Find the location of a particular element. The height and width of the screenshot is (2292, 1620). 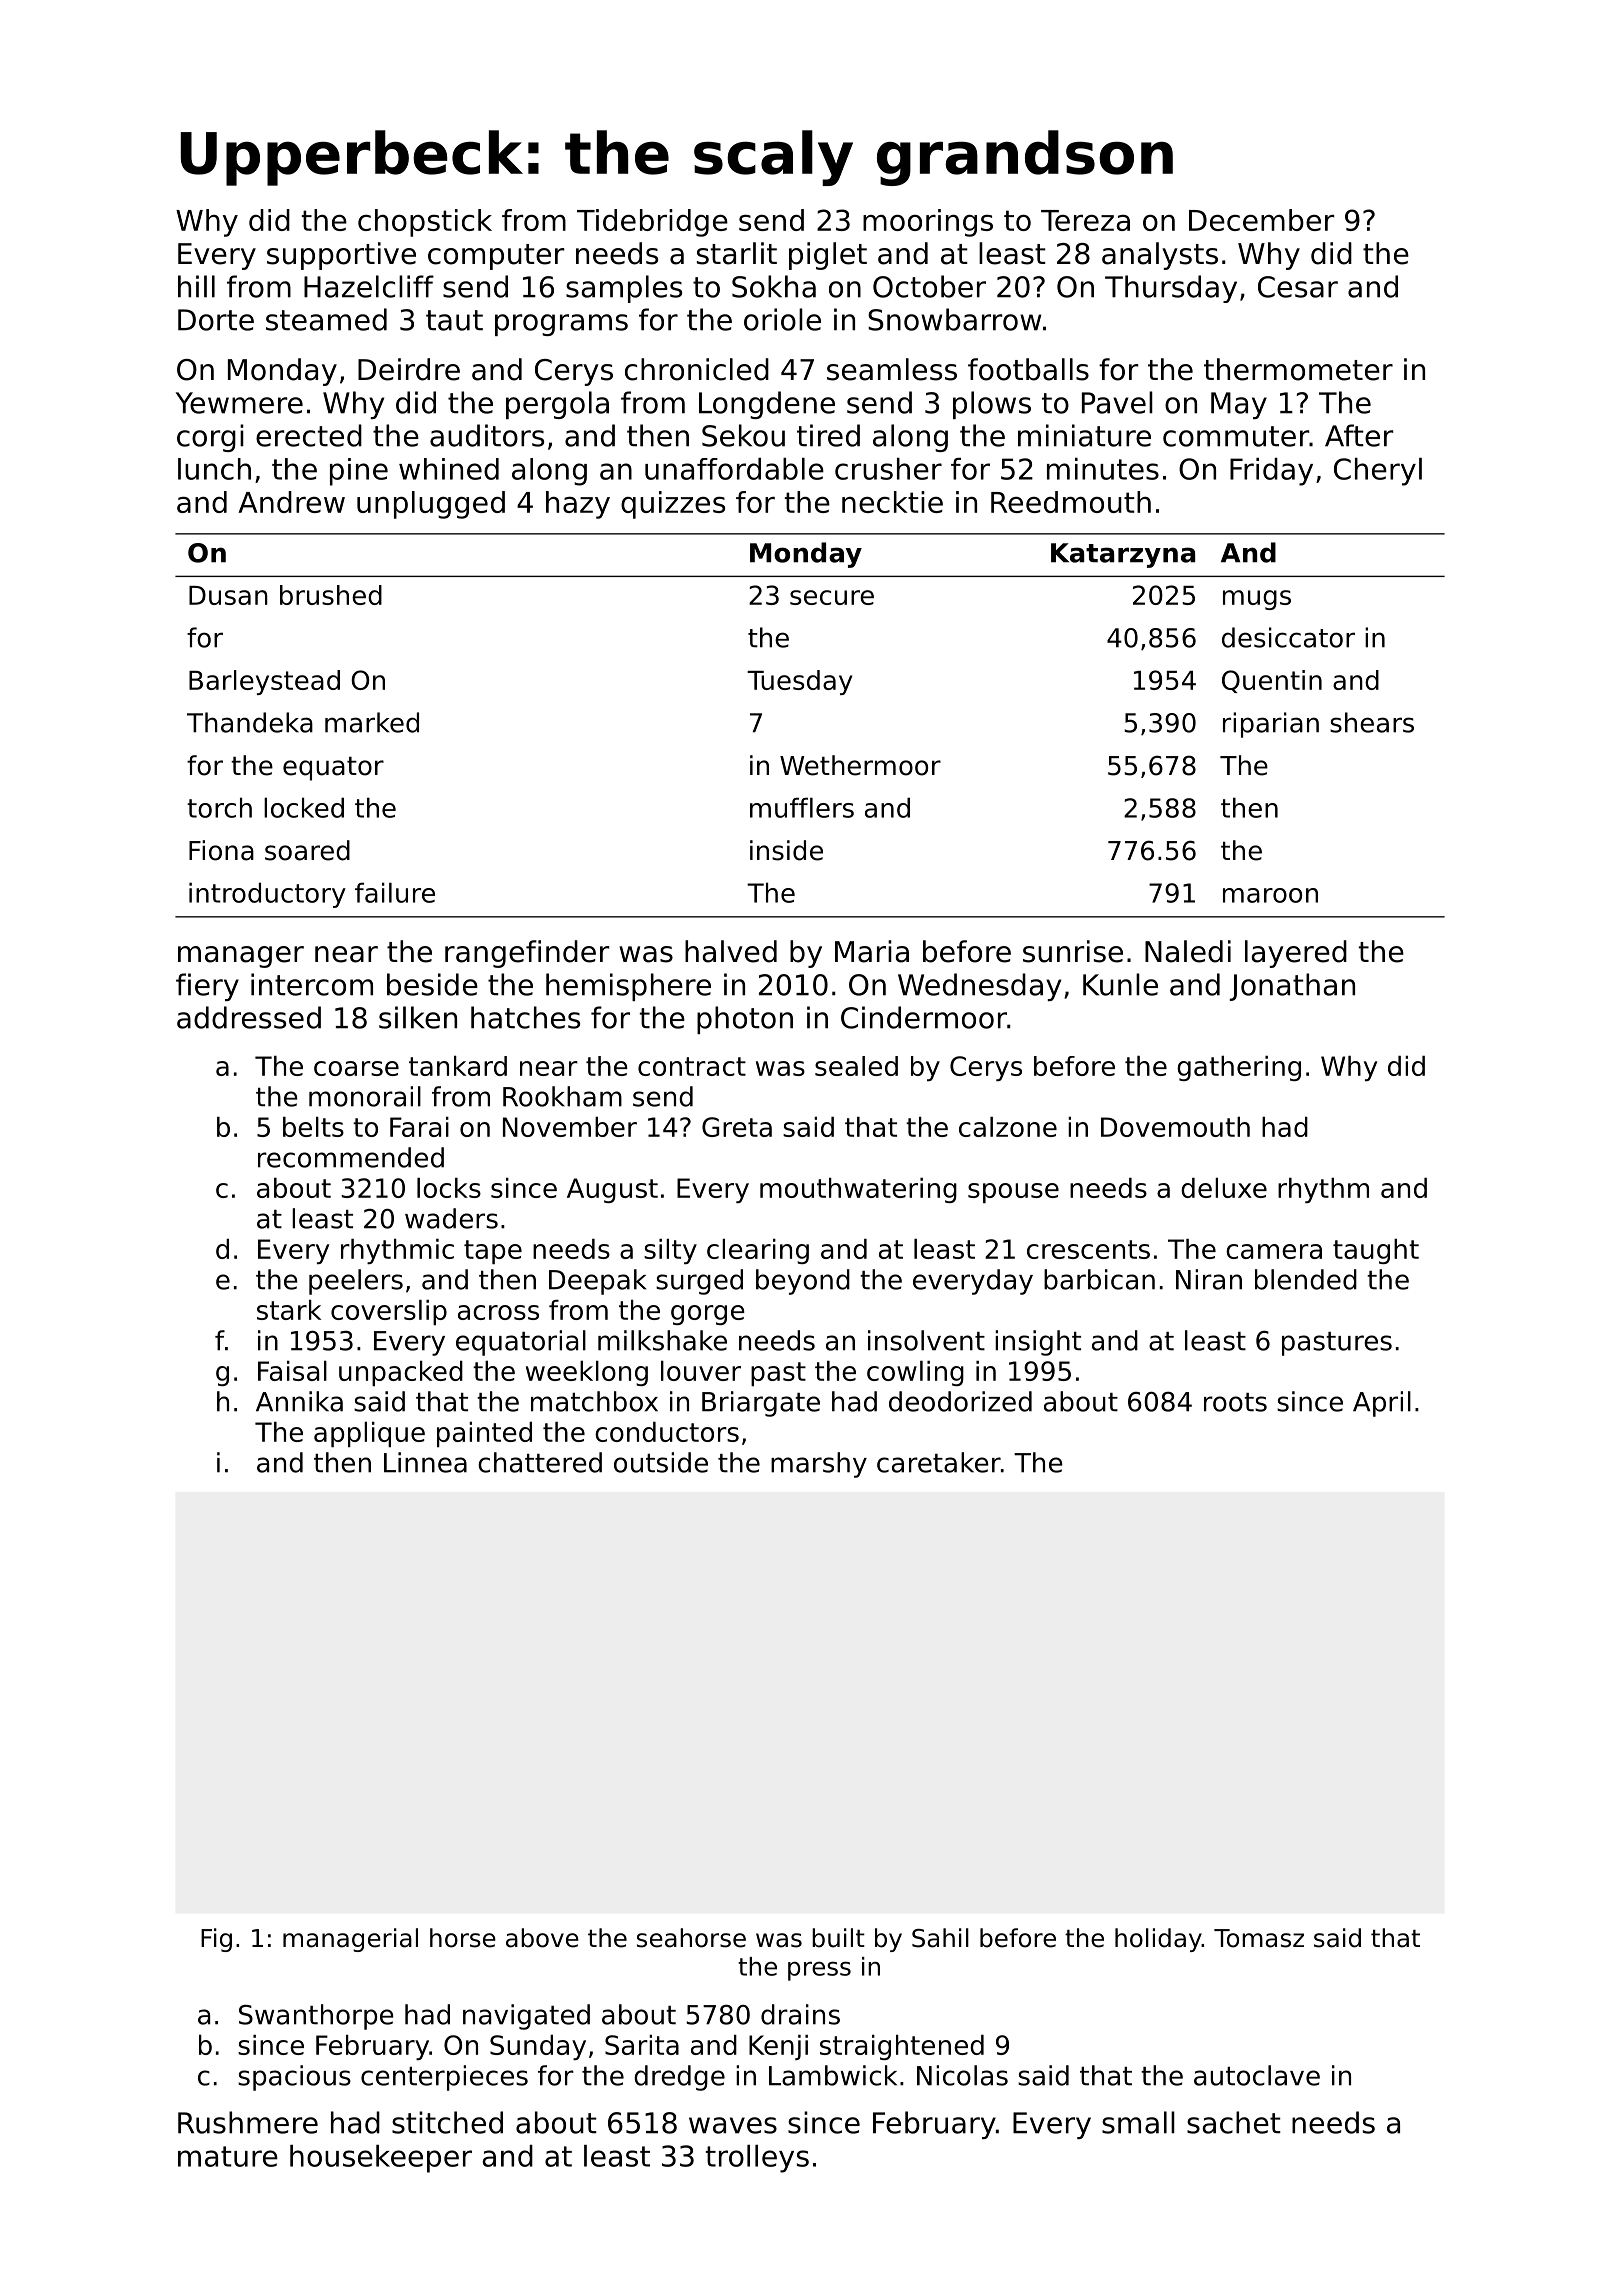

press is located at coordinates (819, 1971).
